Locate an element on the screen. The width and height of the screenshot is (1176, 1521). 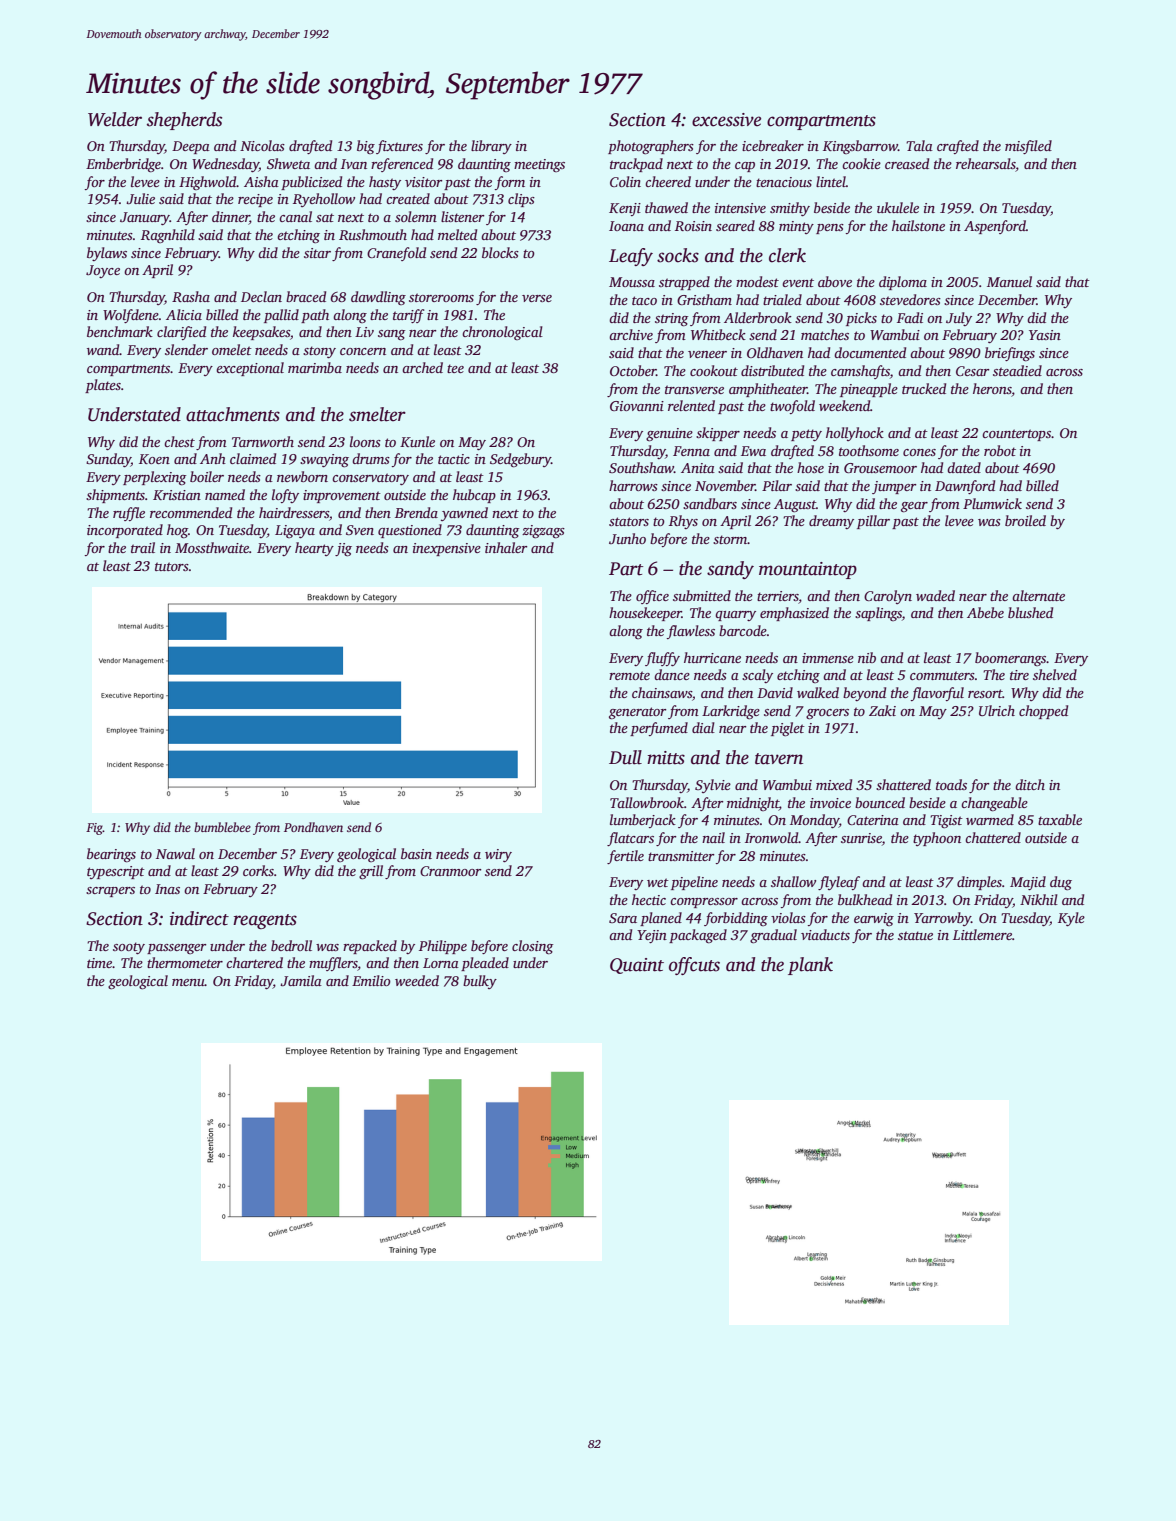
inhaler is located at coordinates (506, 547).
